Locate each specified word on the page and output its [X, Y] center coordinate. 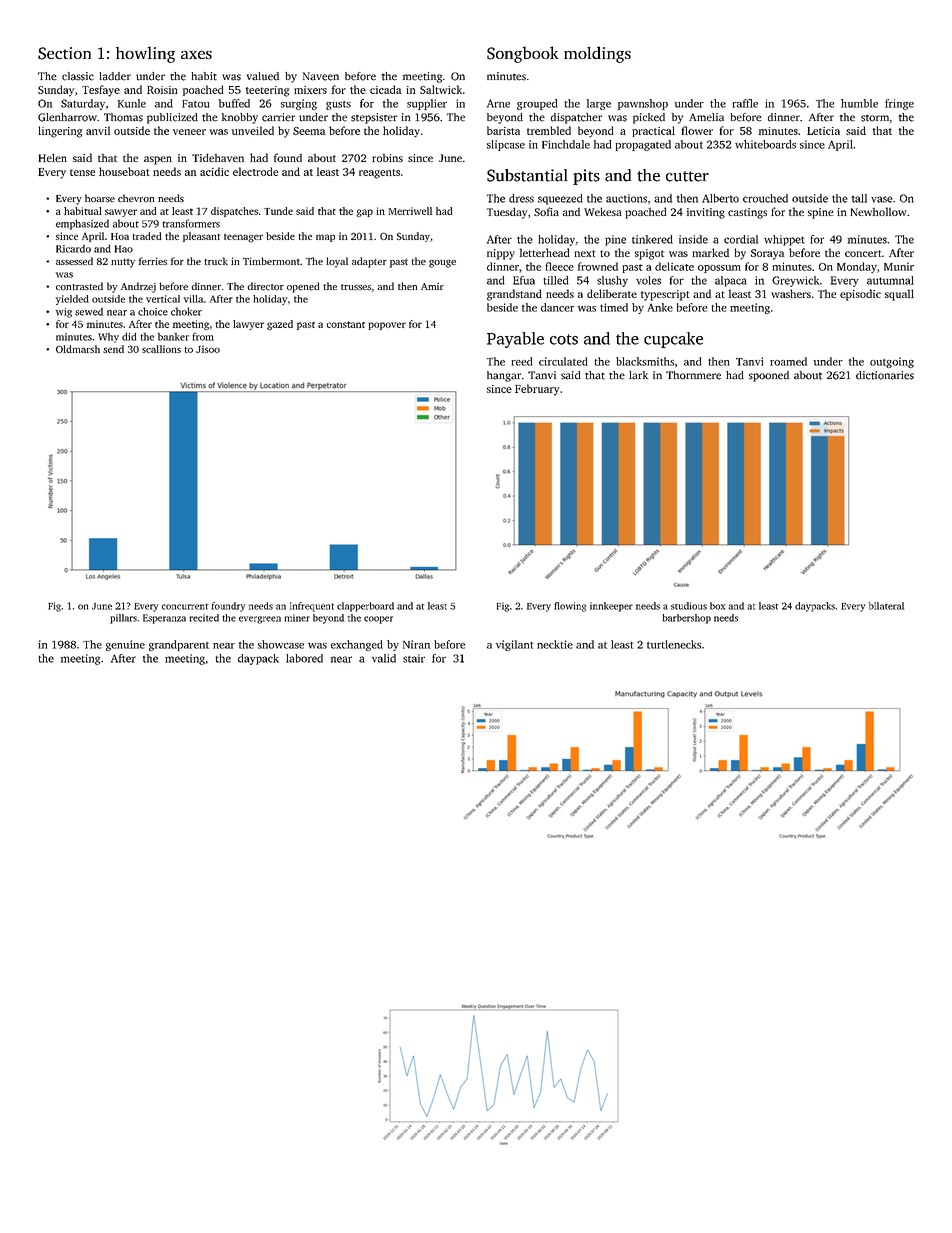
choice [153, 311]
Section [64, 53]
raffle [745, 103]
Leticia [823, 131]
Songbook [522, 54]
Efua [524, 280]
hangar [504, 376]
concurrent [185, 607]
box [717, 606]
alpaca [730, 281]
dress [521, 198]
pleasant [201, 237]
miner [297, 618]
